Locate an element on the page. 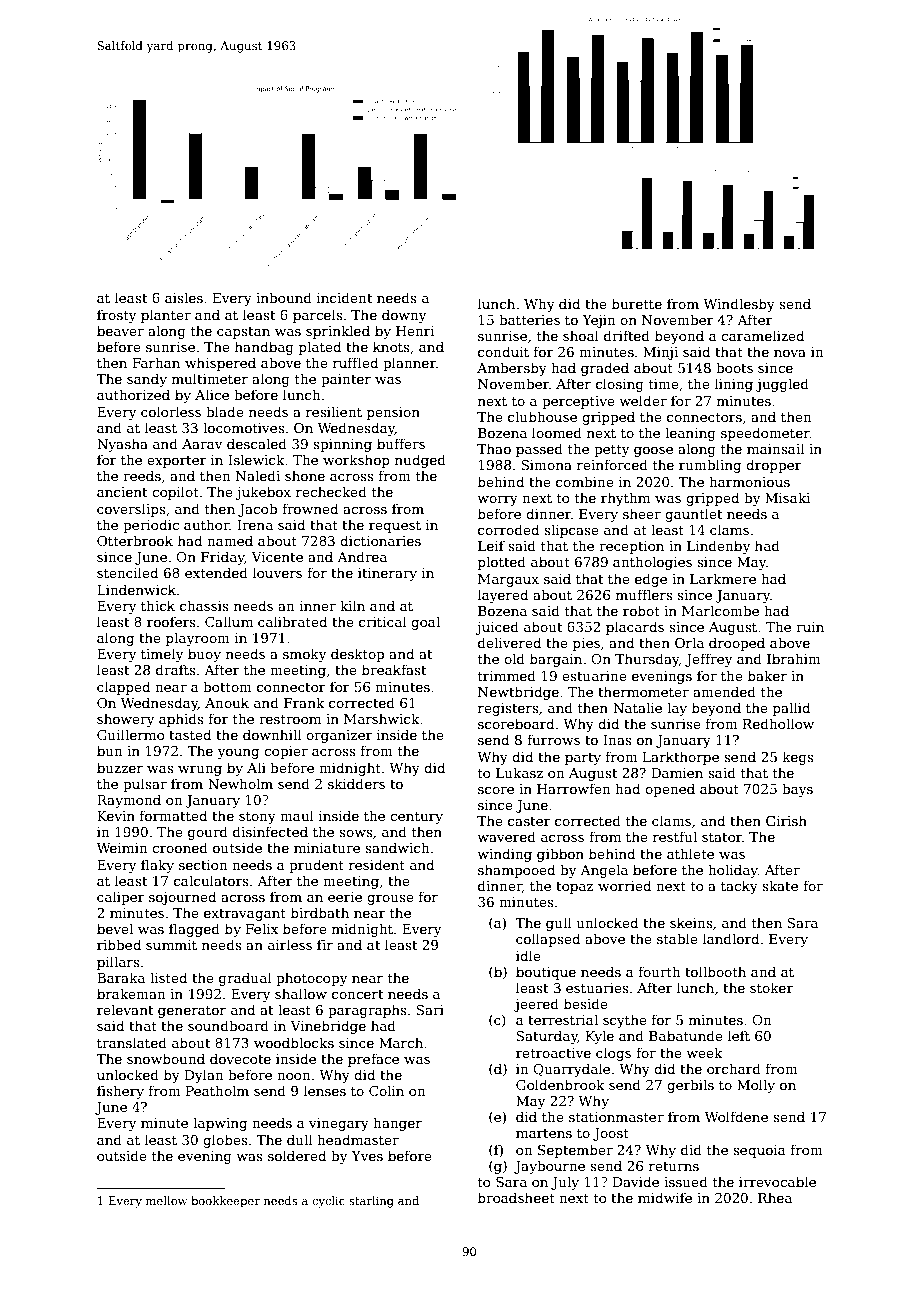  gauntlet is located at coordinates (694, 515).
